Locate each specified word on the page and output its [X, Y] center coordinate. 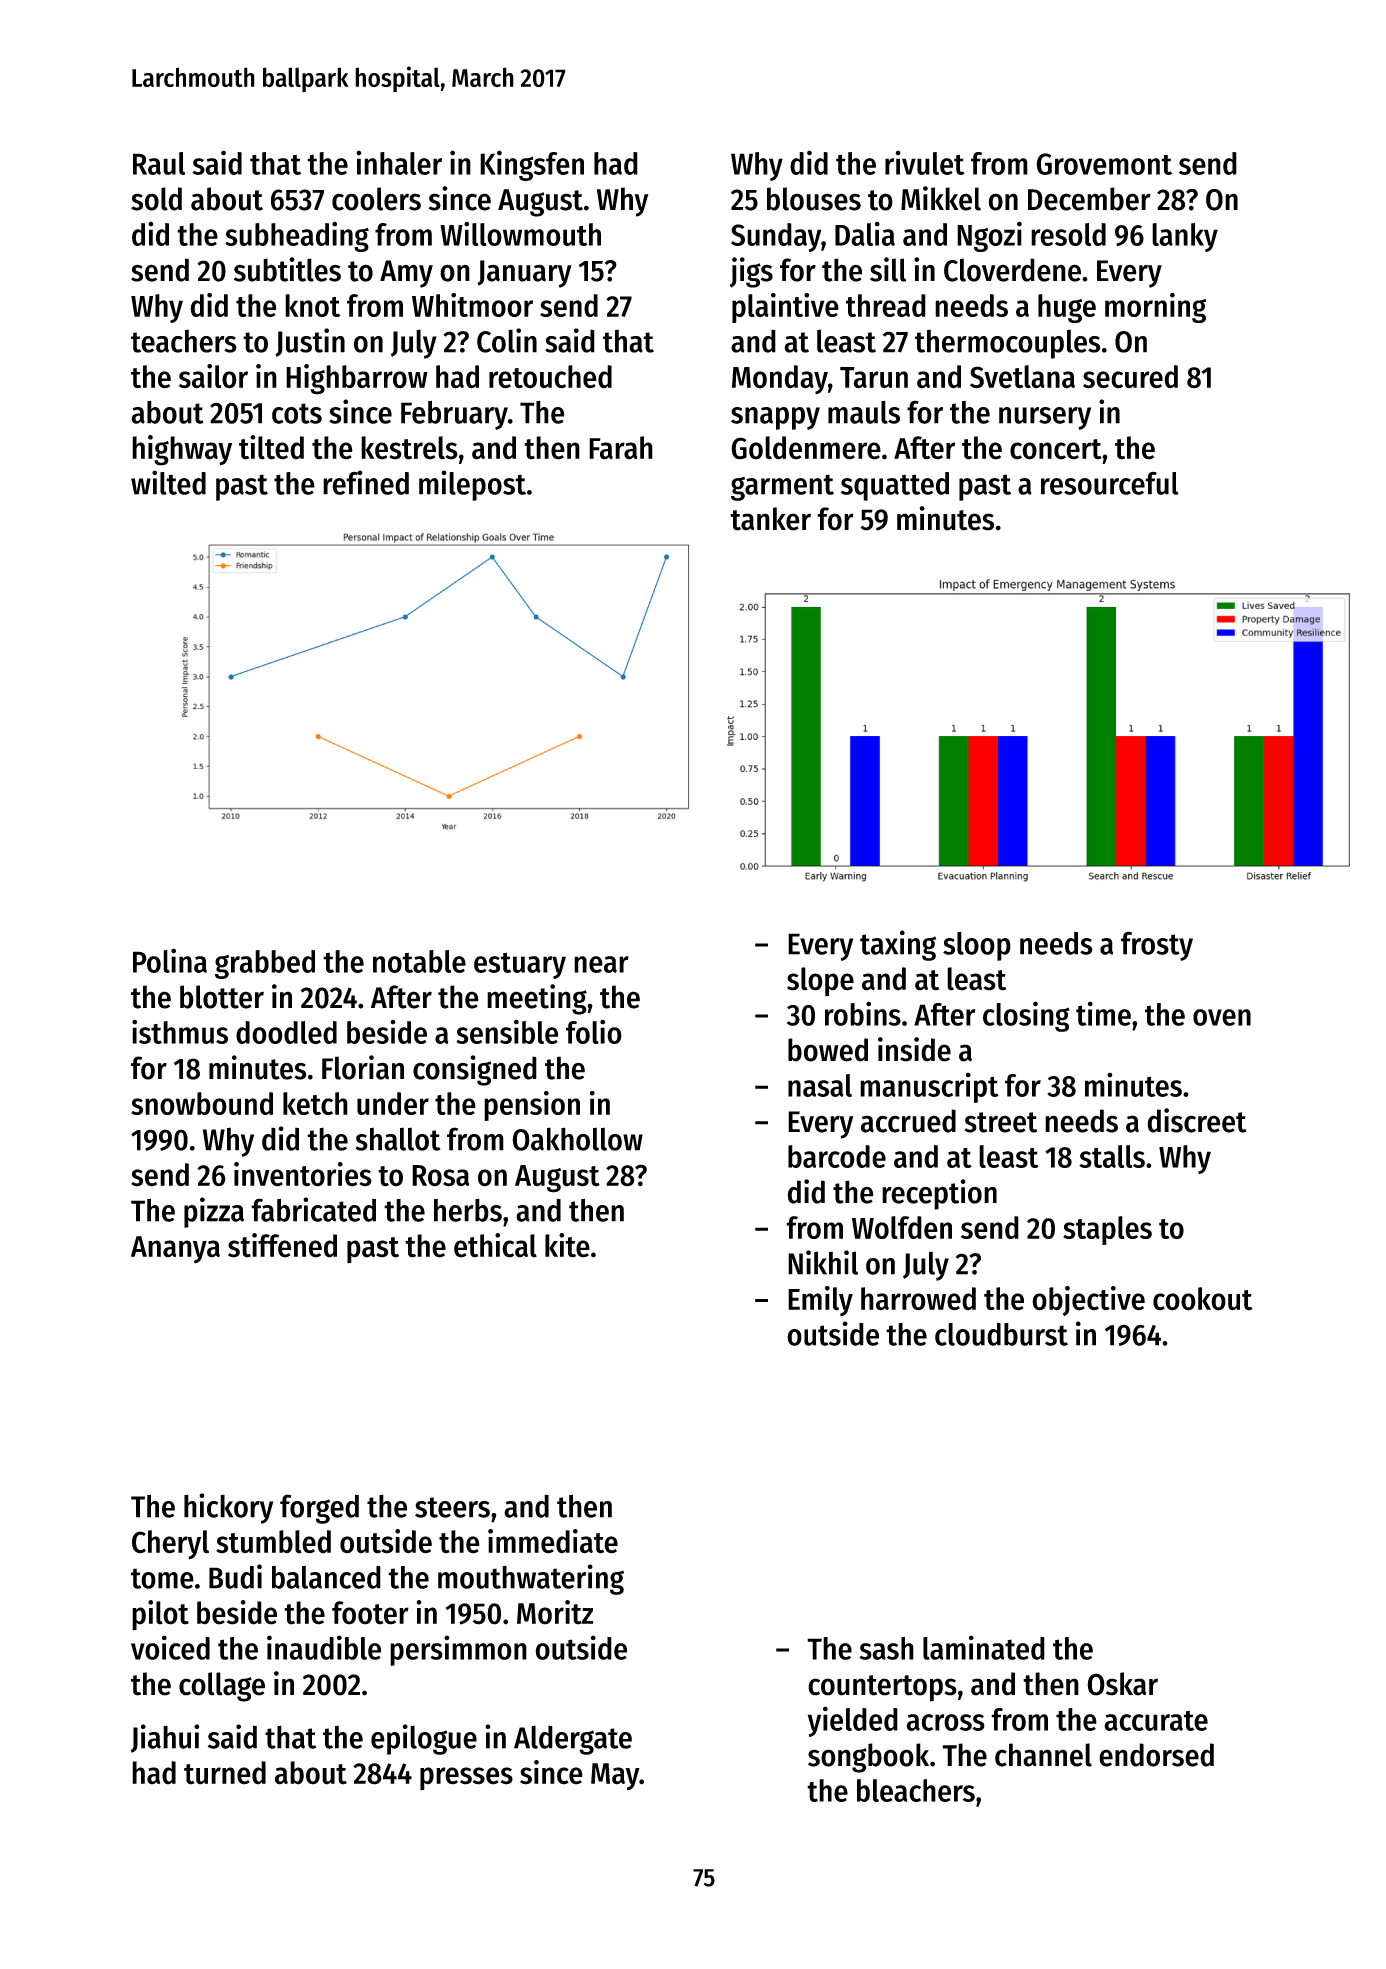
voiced [170, 1647]
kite [567, 1245]
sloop [977, 946]
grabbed [265, 964]
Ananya [175, 1249]
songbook [868, 1758]
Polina [170, 960]
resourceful [1109, 483]
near [601, 964]
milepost [472, 485]
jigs [751, 272]
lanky [1185, 237]
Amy [406, 274]
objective [1088, 1301]
